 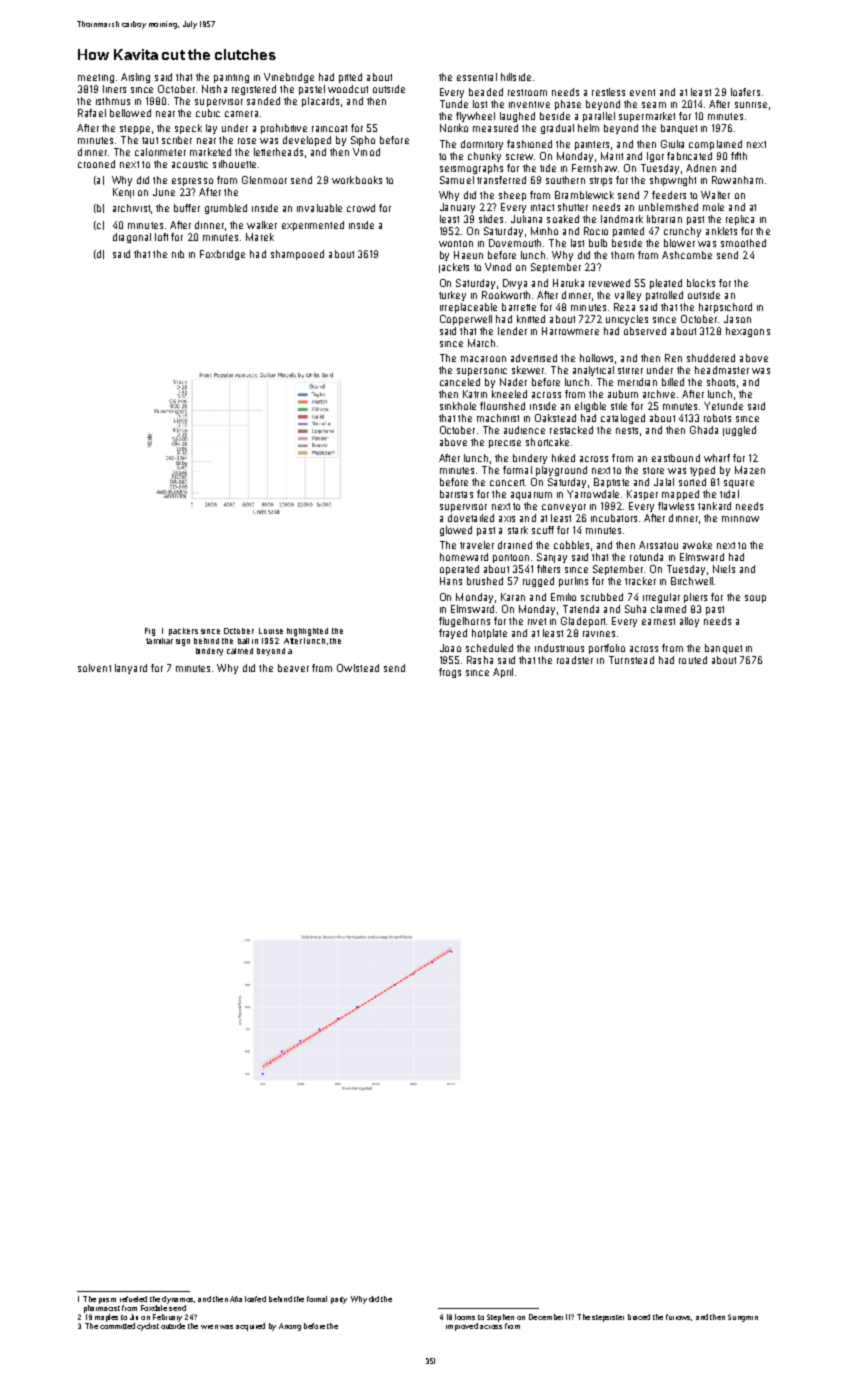 I want to click on event, so click(x=642, y=92).
